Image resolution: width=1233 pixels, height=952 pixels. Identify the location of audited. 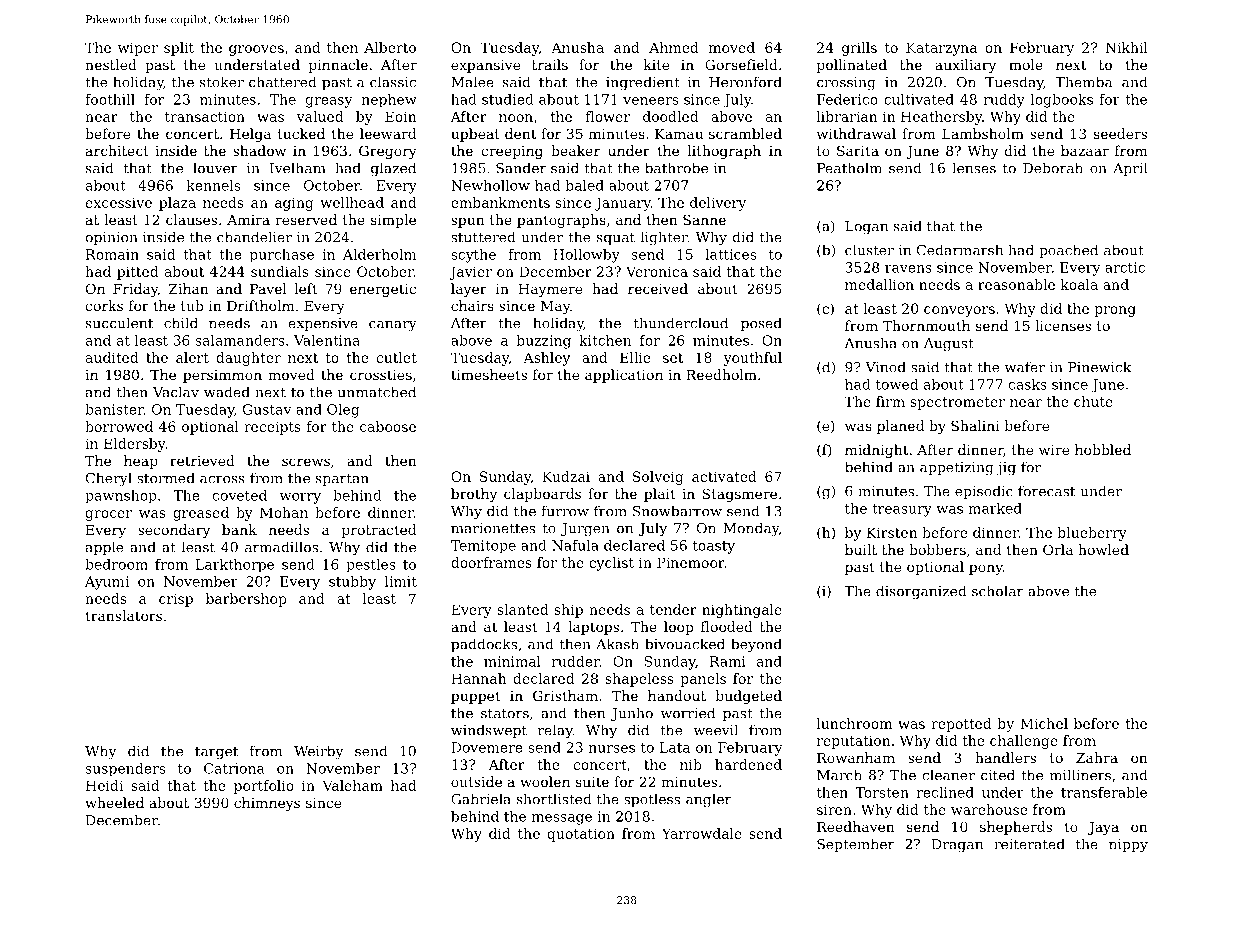
(112, 357).
